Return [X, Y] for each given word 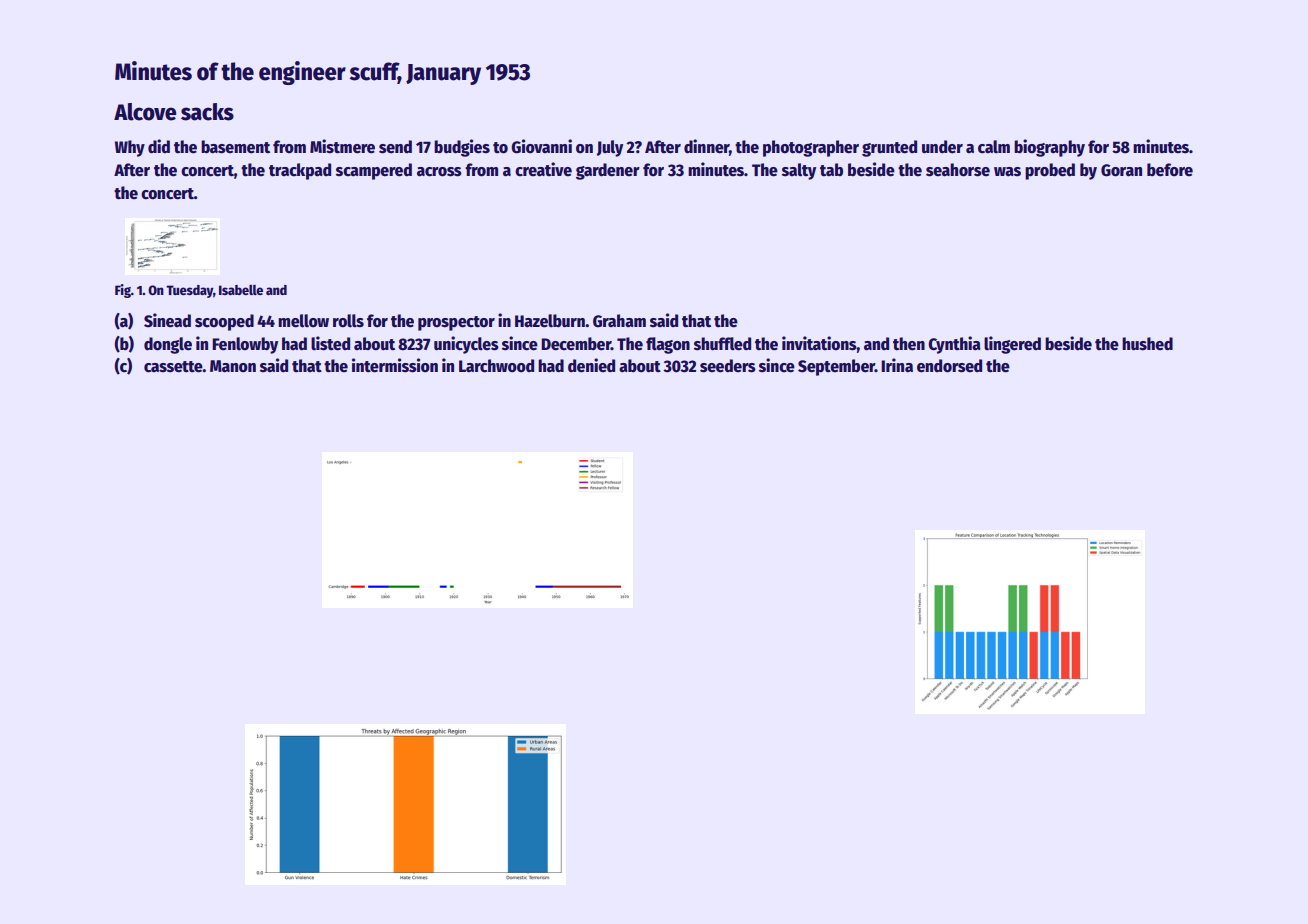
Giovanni [541, 146]
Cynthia [954, 345]
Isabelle [241, 290]
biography [1049, 148]
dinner [706, 146]
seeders [728, 366]
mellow [303, 321]
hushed [1147, 344]
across [439, 172]
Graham [619, 321]
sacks [207, 112]
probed [1050, 171]
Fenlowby [245, 345]
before [1170, 170]
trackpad [300, 171]
